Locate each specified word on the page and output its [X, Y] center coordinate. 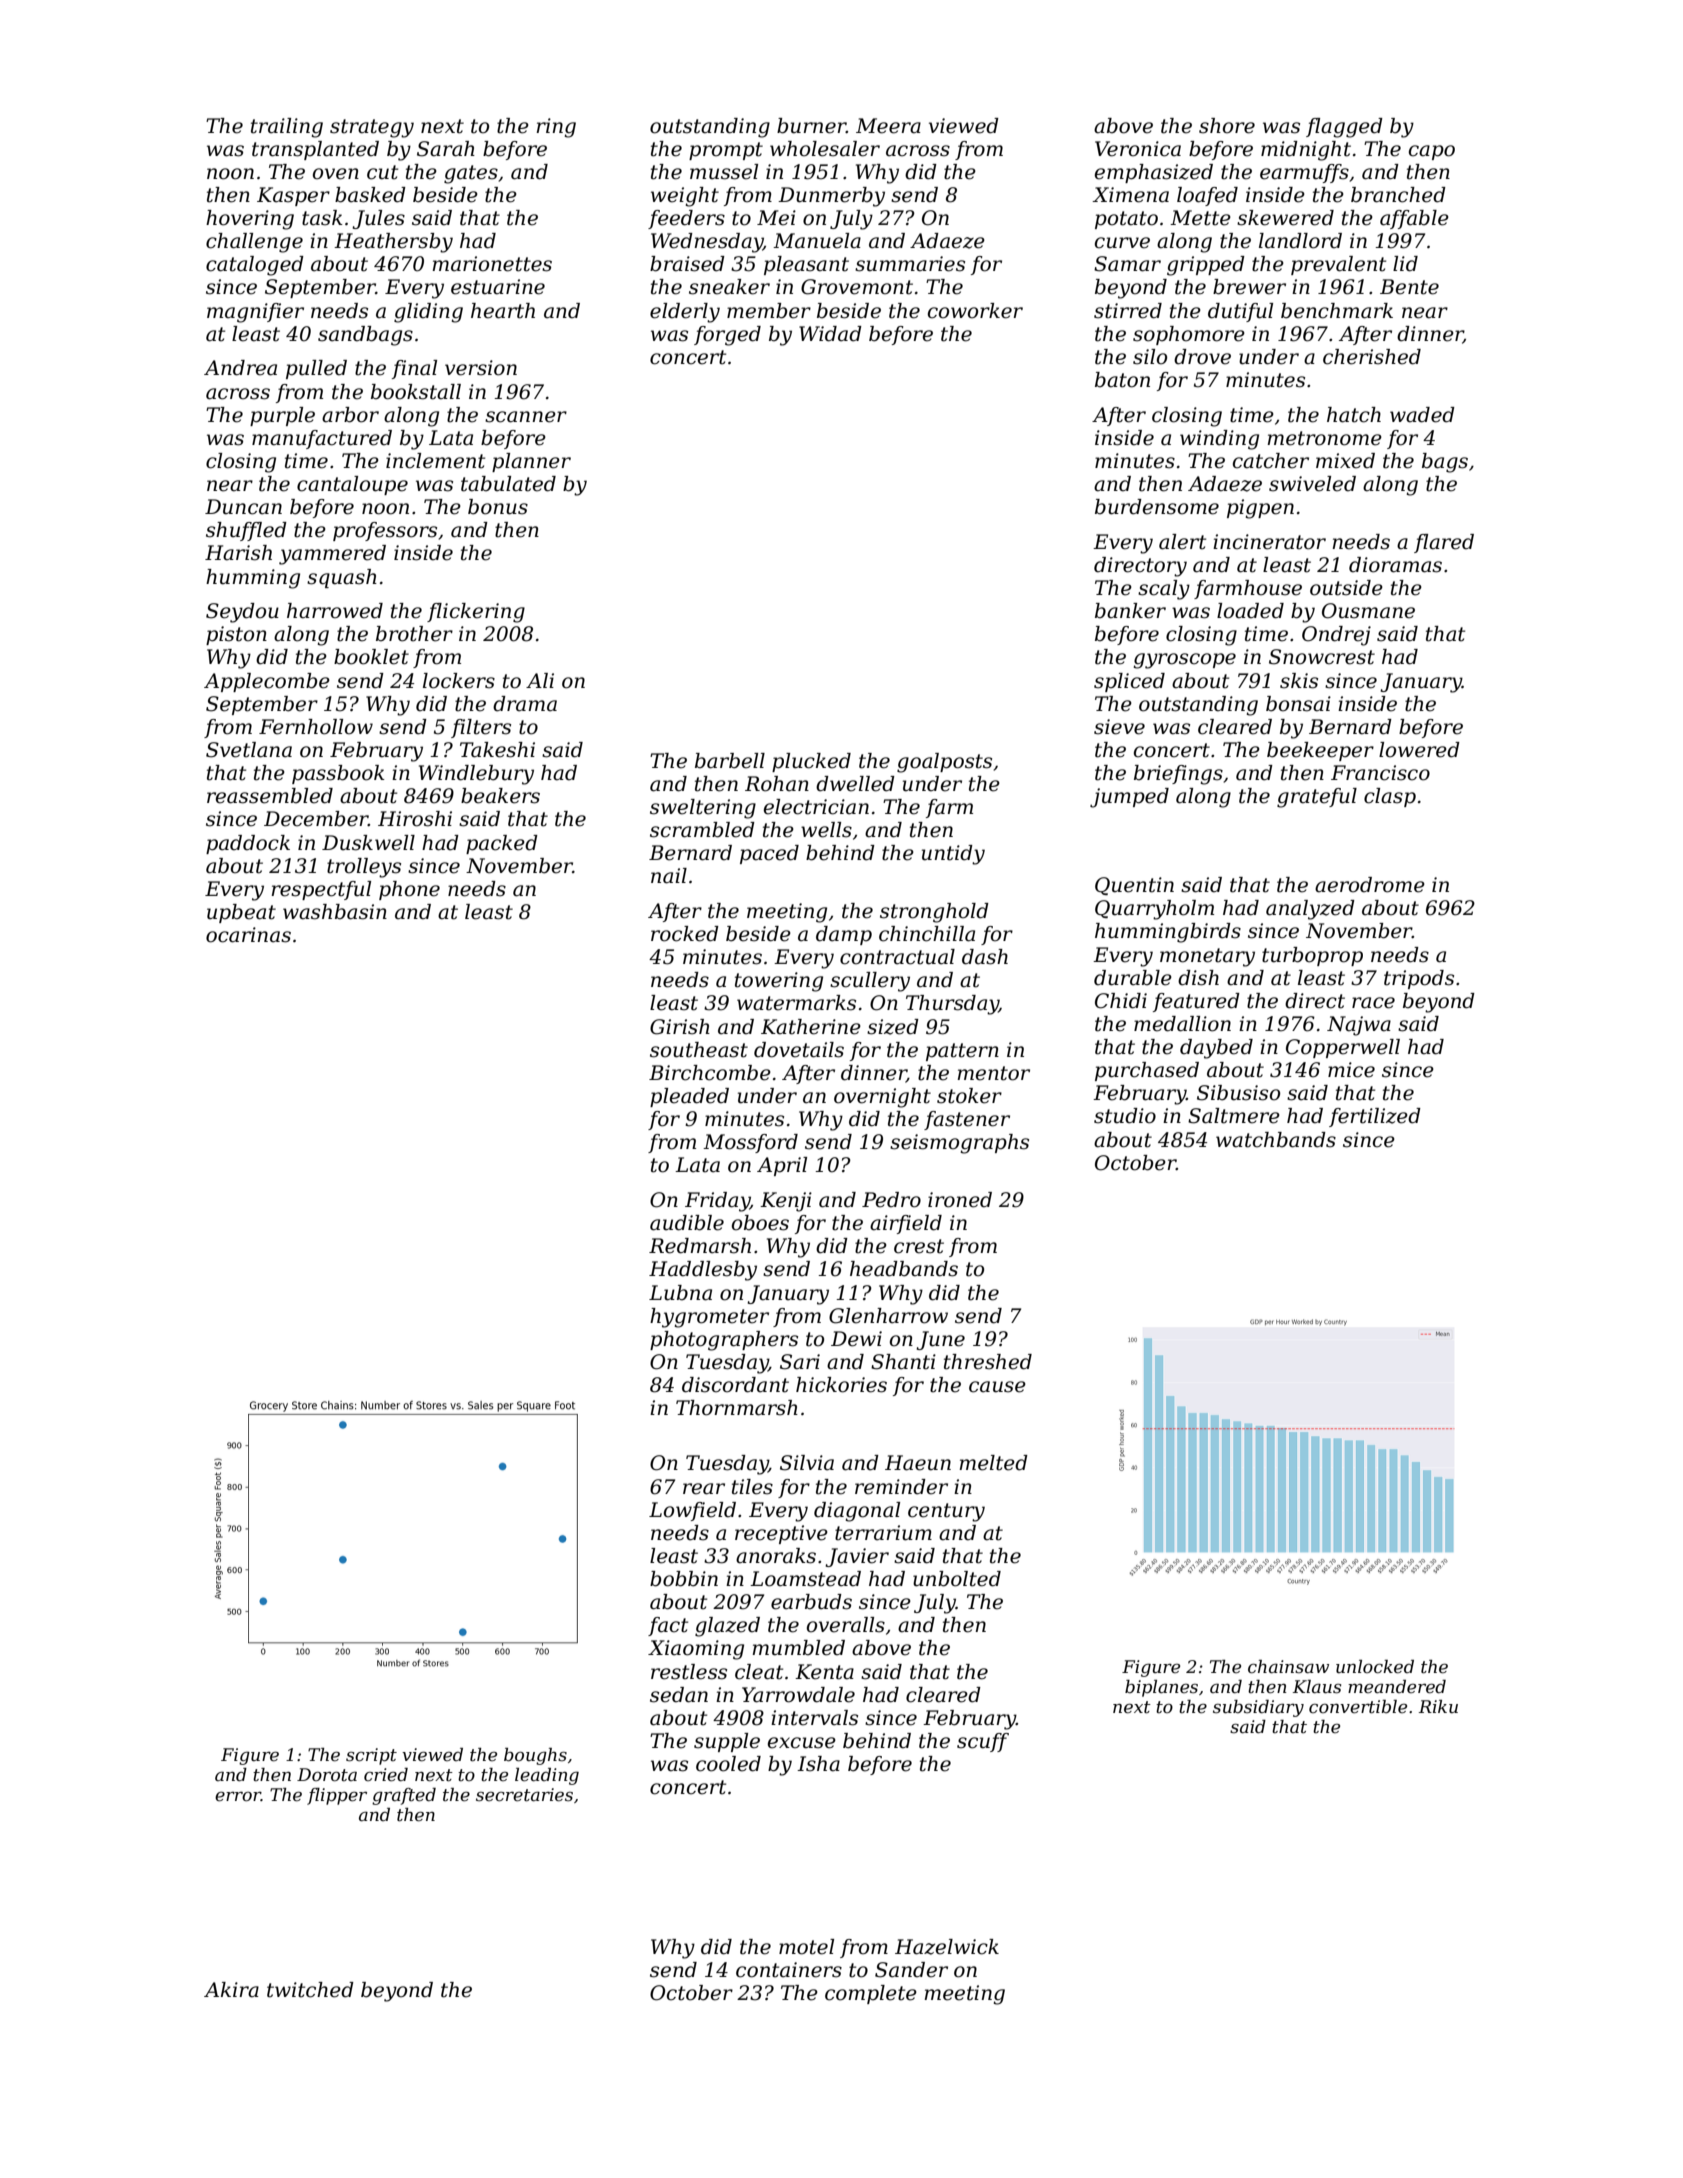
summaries [910, 264]
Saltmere [1234, 1116]
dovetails [799, 1050]
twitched [310, 1990]
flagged [1344, 128]
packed [502, 844]
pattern [962, 1052]
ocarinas [248, 935]
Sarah [446, 149]
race [1373, 1003]
